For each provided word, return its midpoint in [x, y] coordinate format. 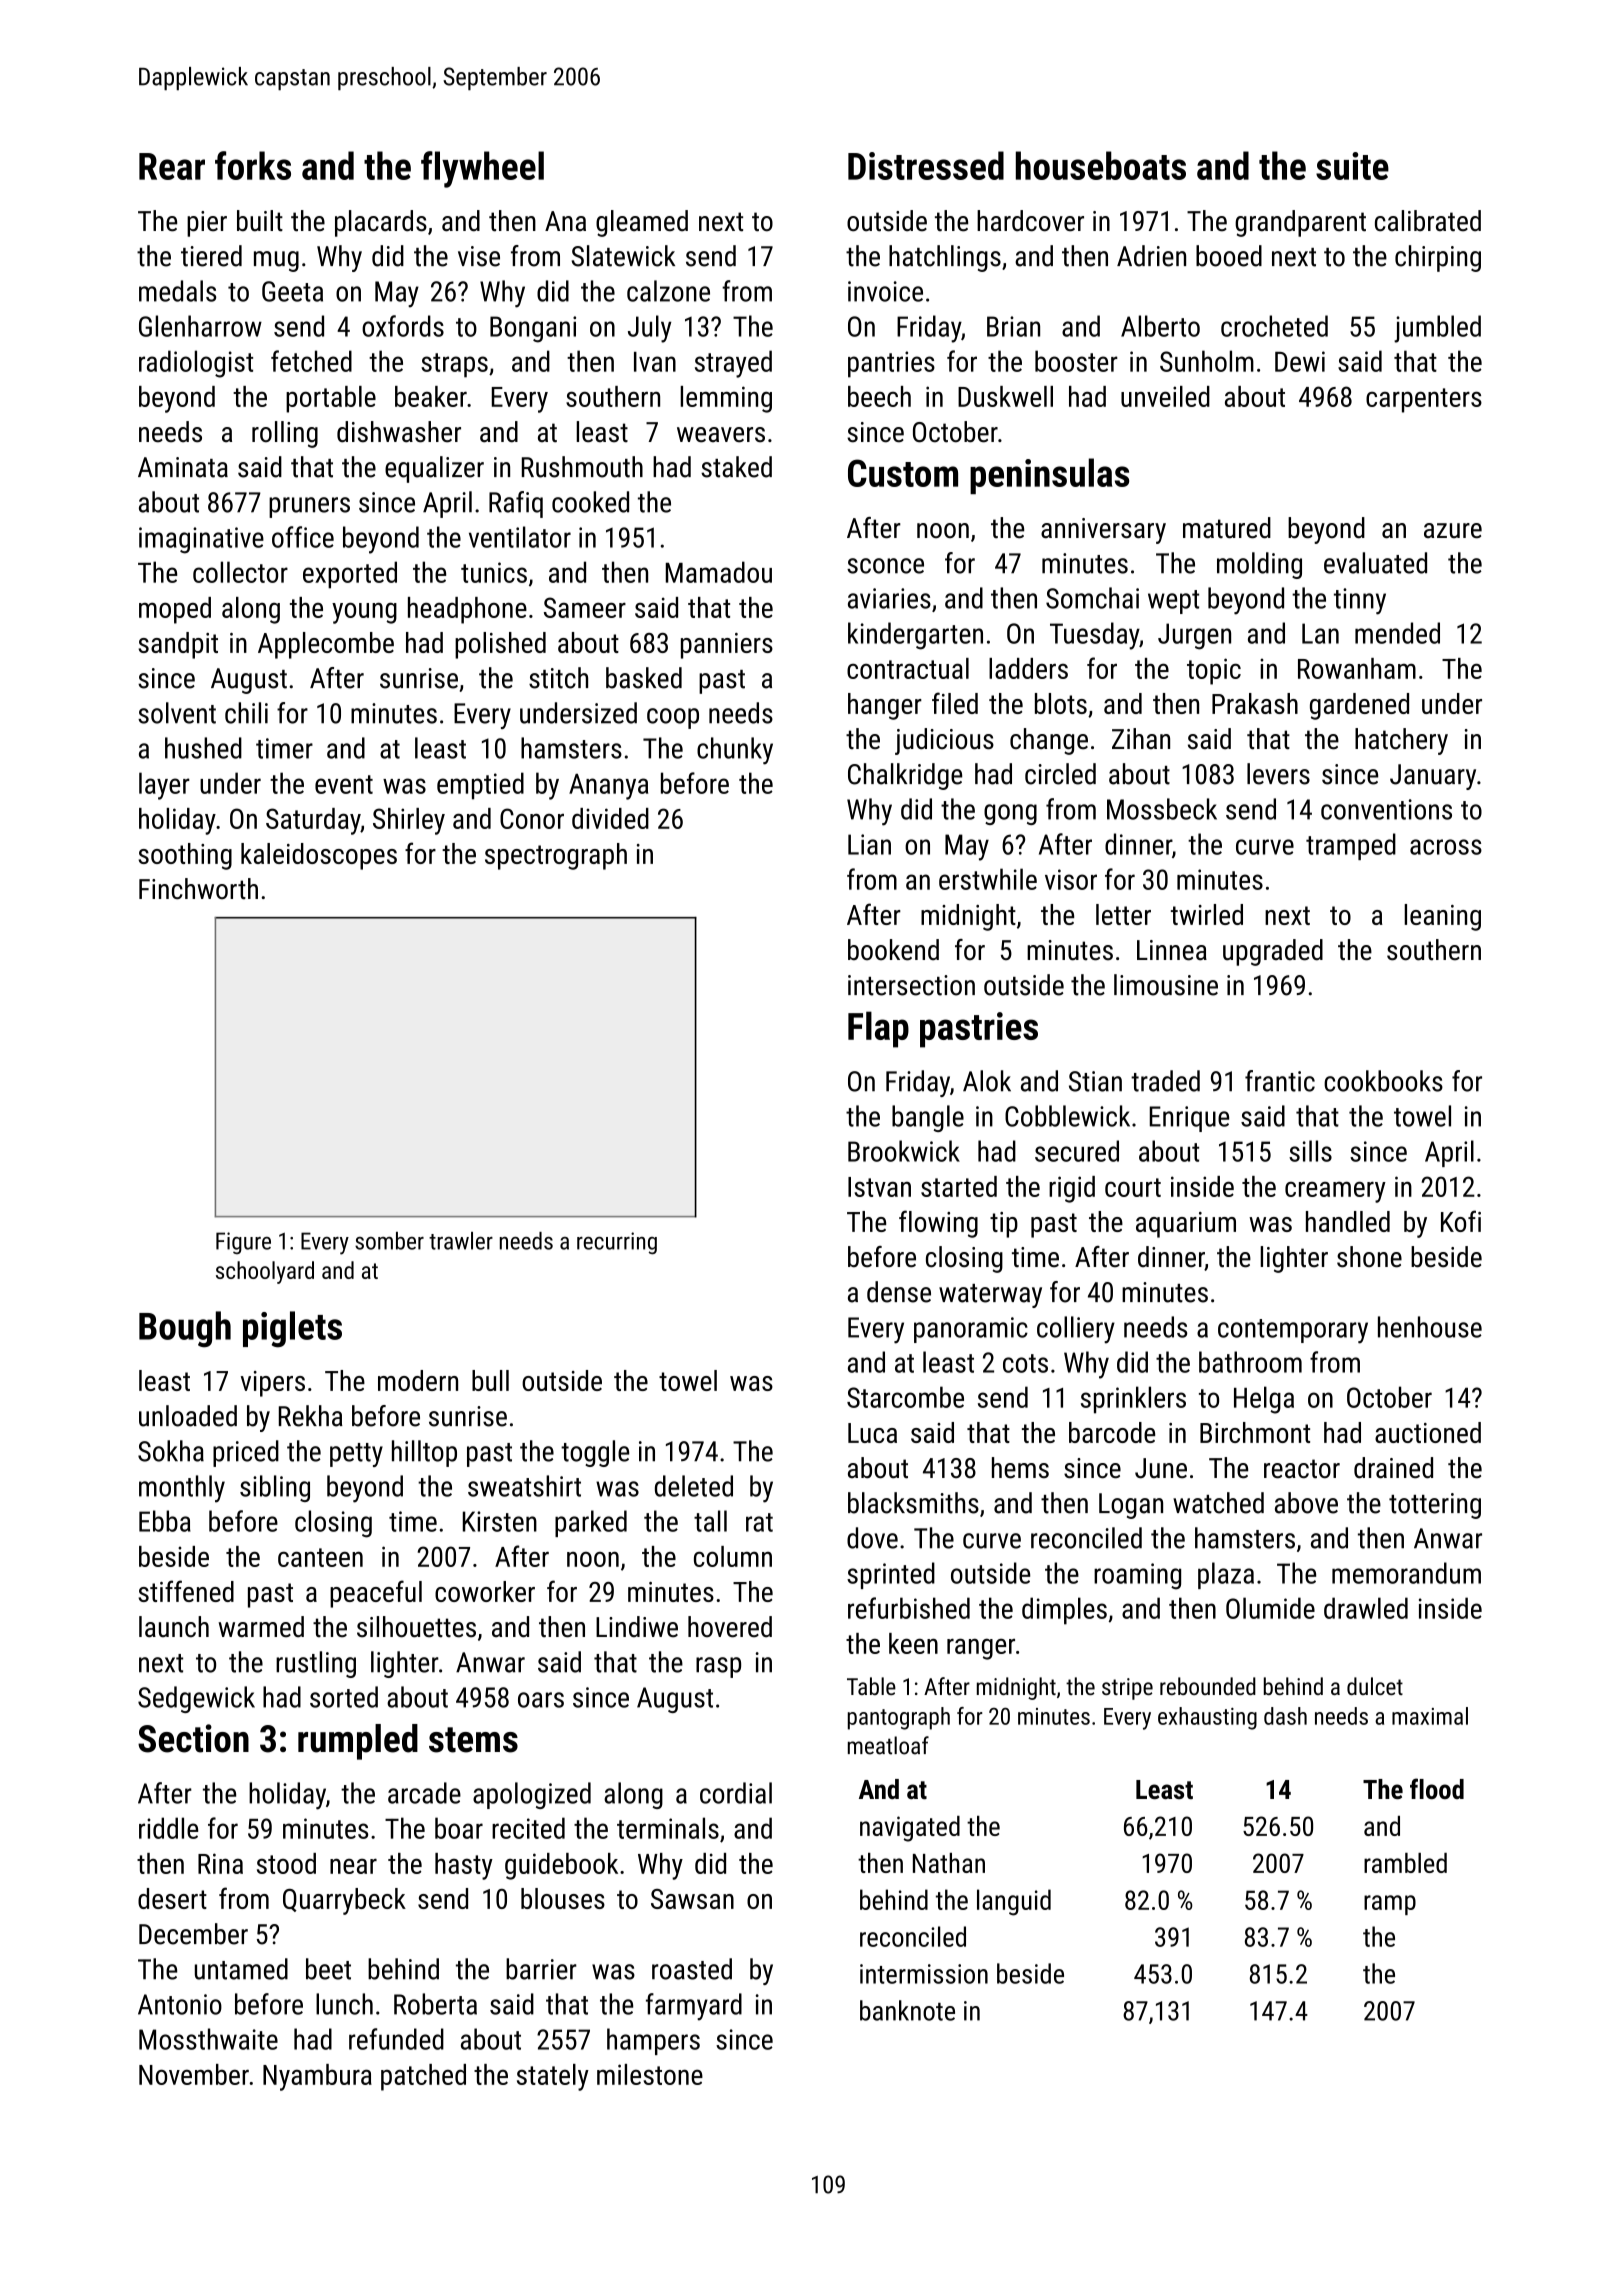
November [194, 2074]
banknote [907, 2010]
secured [1077, 1151]
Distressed [926, 165]
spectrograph [556, 856]
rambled [1405, 1863]
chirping [1438, 258]
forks [253, 165]
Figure [243, 1243]
